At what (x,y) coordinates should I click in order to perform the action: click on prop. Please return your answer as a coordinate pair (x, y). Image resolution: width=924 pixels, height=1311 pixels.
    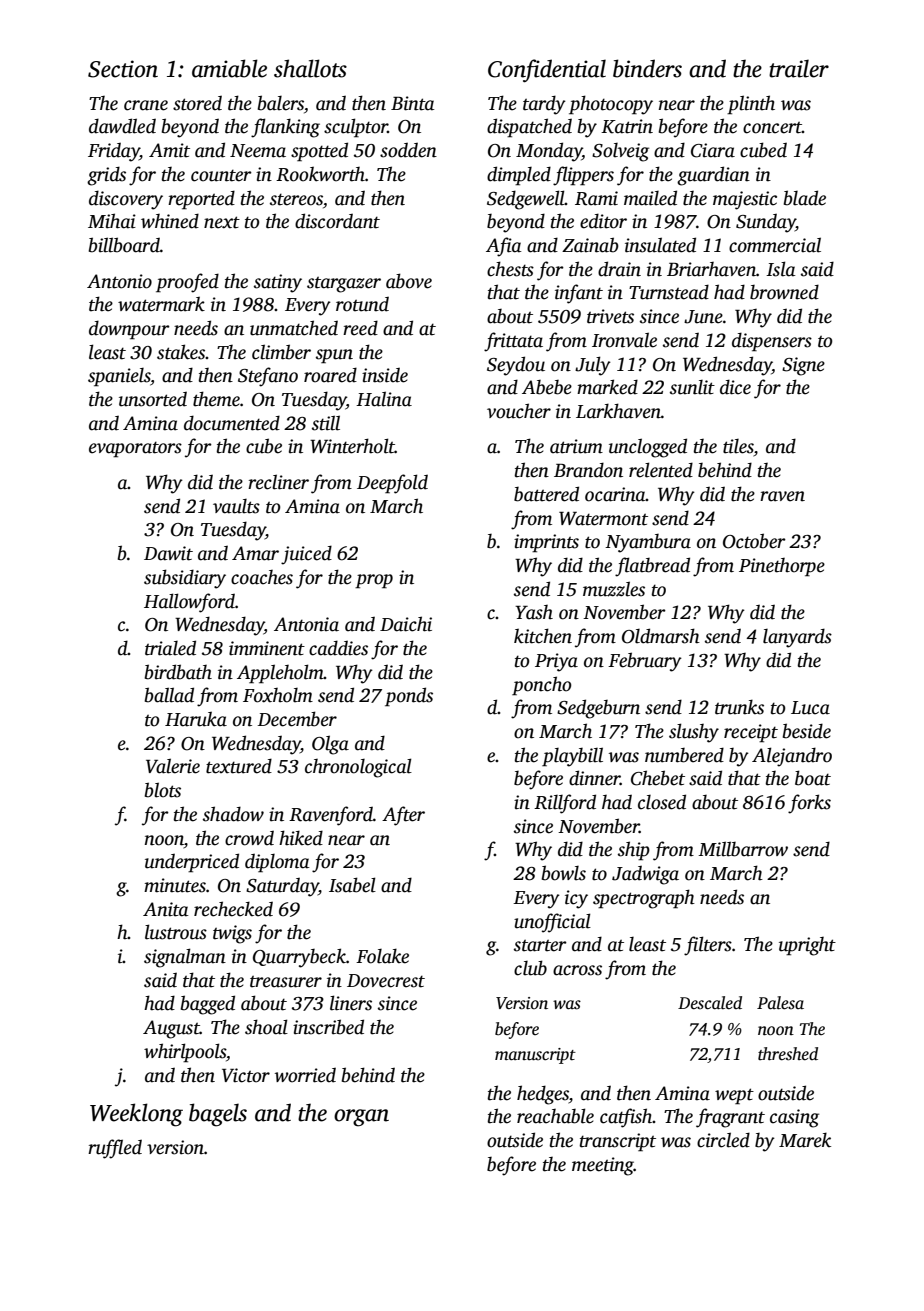
    Looking at the image, I should click on (374, 581).
